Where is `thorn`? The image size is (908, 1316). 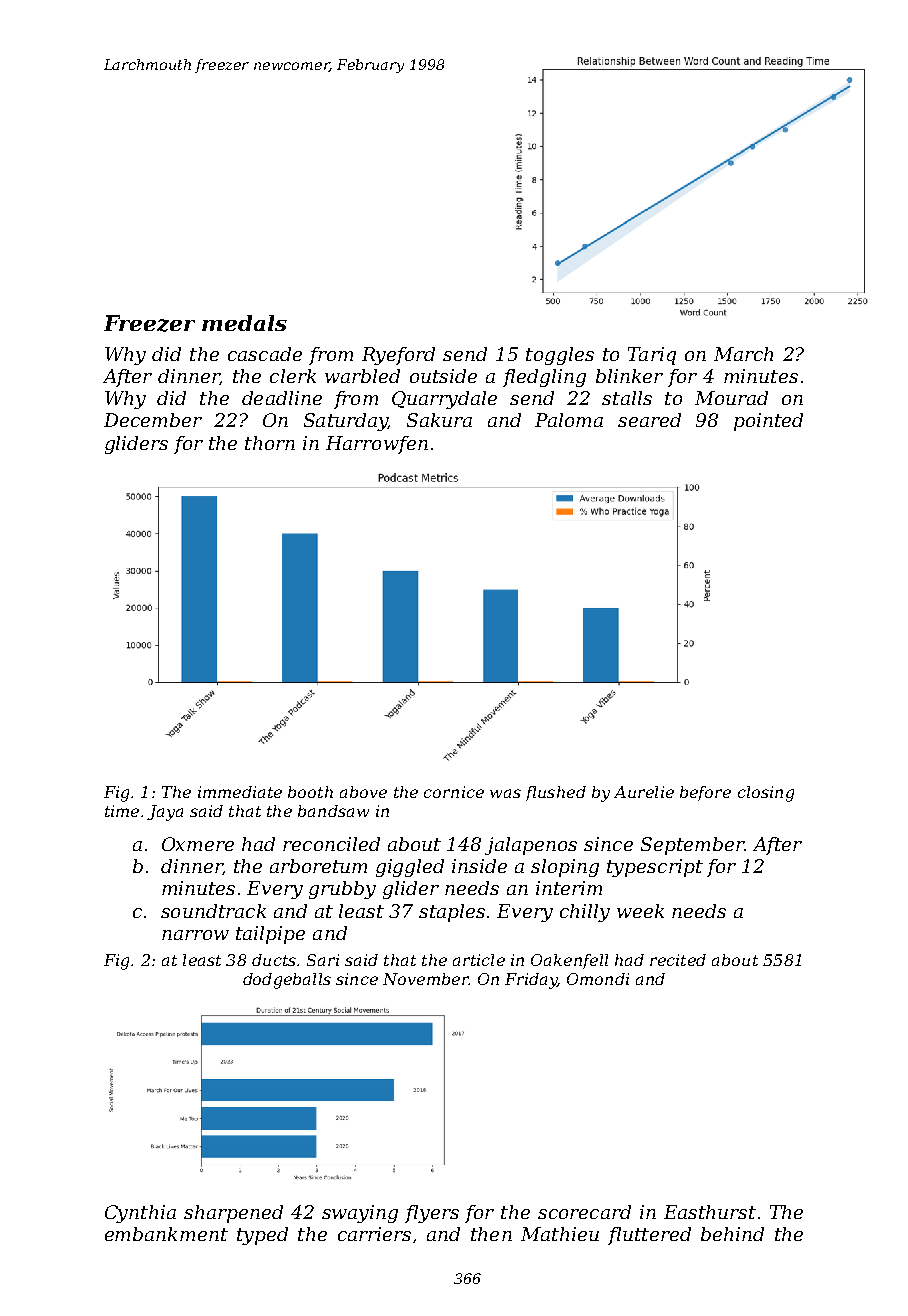
thorn is located at coordinates (270, 443).
